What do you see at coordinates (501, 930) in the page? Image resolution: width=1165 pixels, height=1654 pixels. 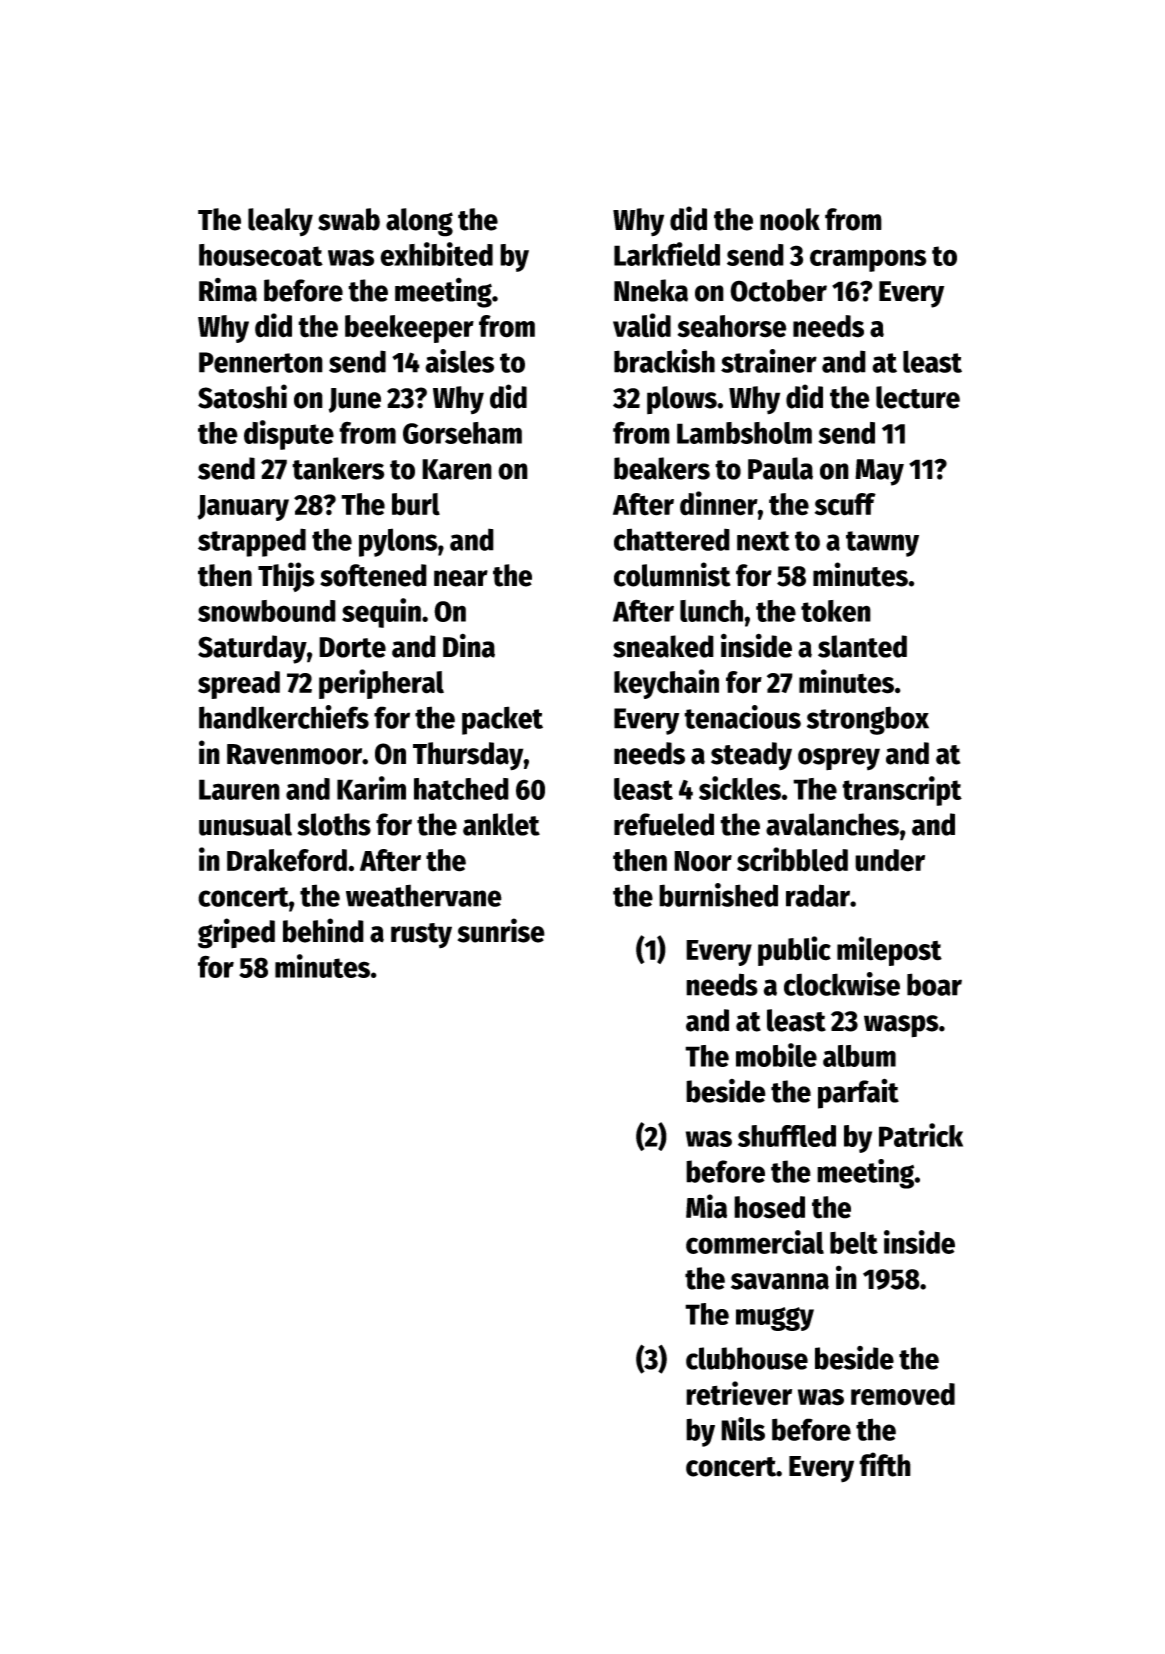 I see `sunrise` at bounding box center [501, 930].
